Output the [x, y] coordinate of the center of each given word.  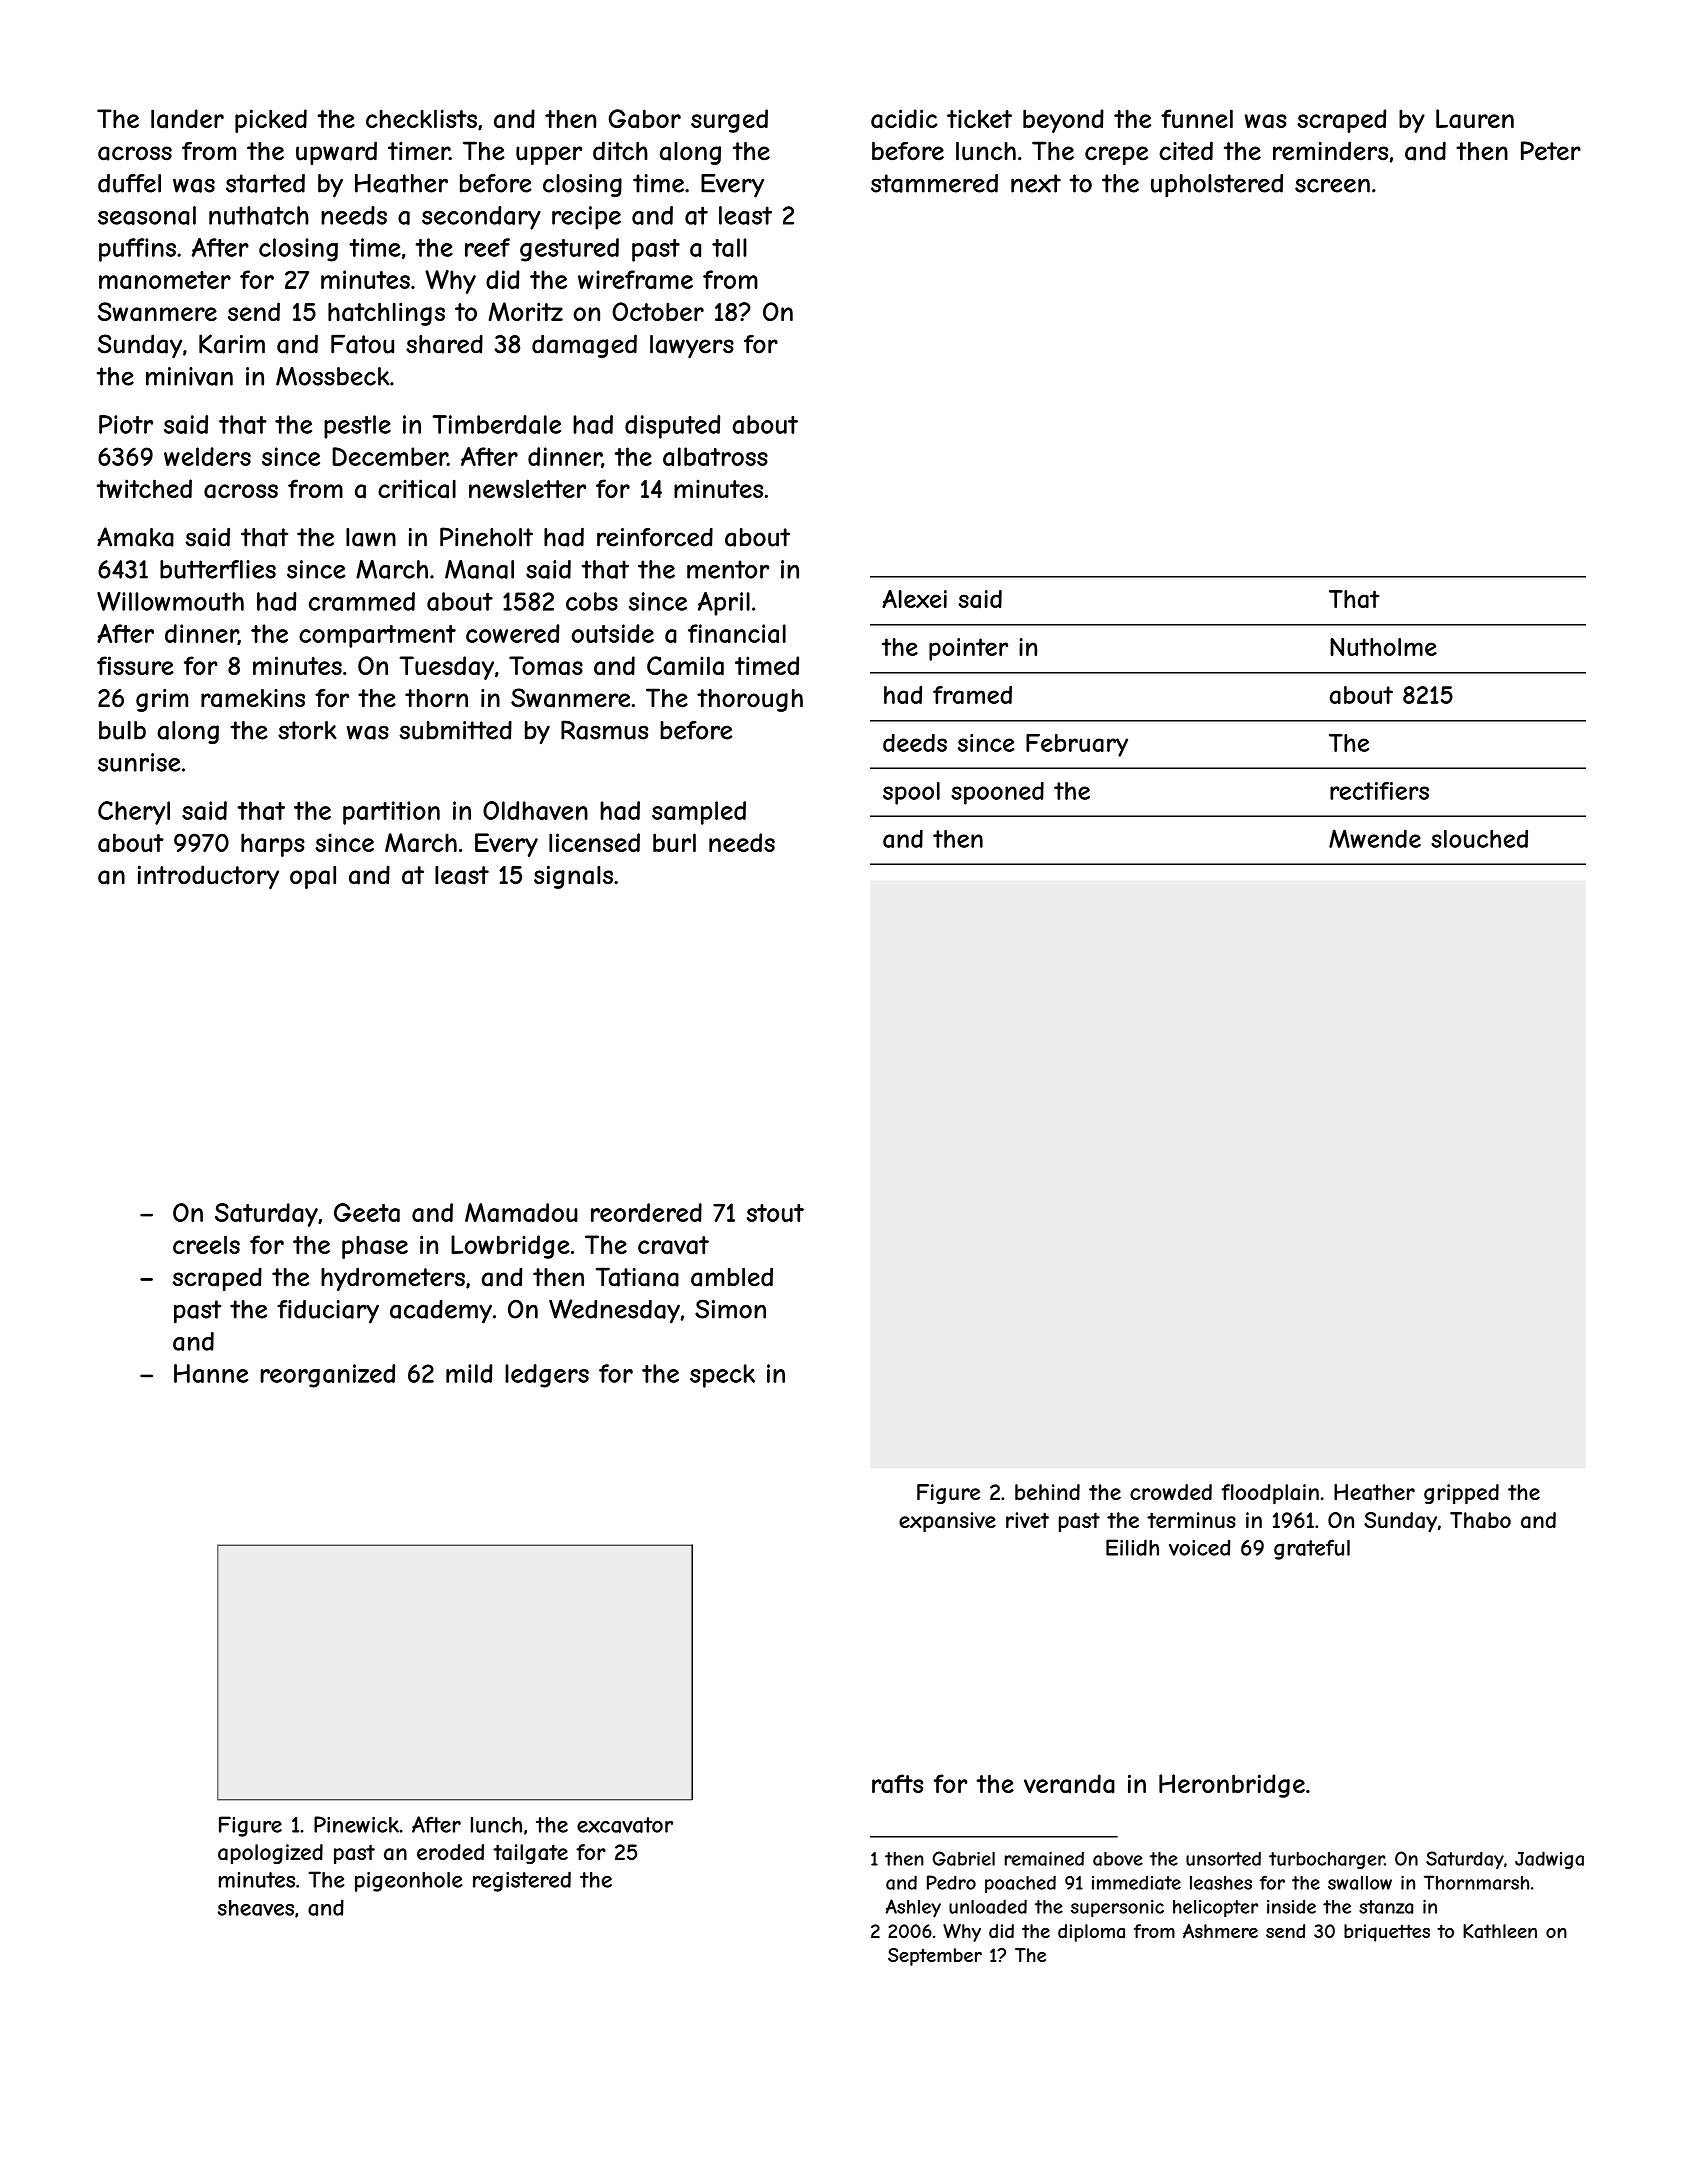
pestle [357, 427]
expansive [947, 1522]
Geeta [367, 1212]
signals [573, 877]
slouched [1479, 839]
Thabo [1480, 1520]
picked [271, 121]
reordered [646, 1212]
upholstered [1217, 185]
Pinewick [356, 1824]
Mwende [1375, 838]
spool [911, 793]
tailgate [530, 1854]
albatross [715, 456]
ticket [979, 118]
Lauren [1475, 119]
